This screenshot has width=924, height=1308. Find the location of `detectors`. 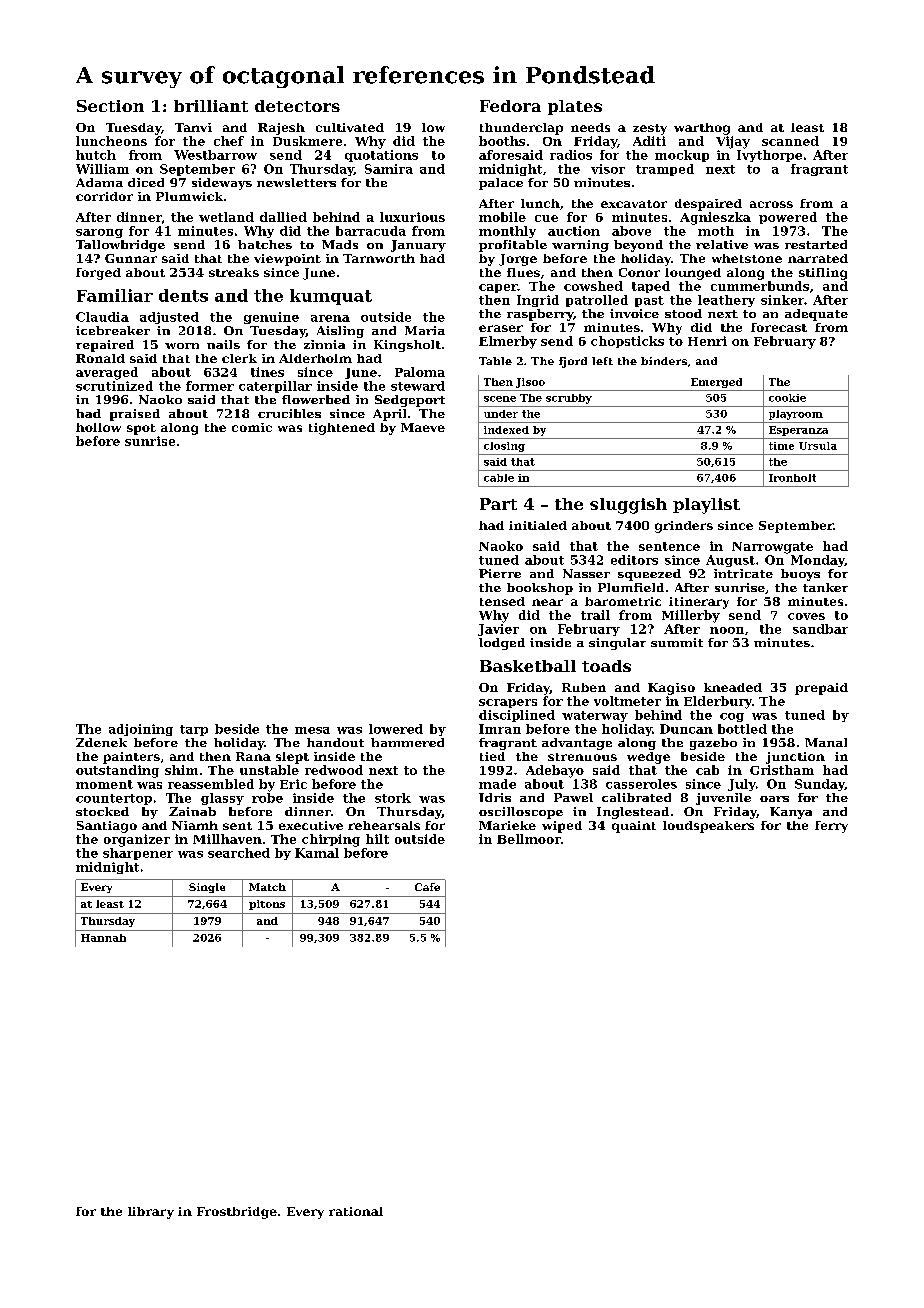

detectors is located at coordinates (297, 106).
